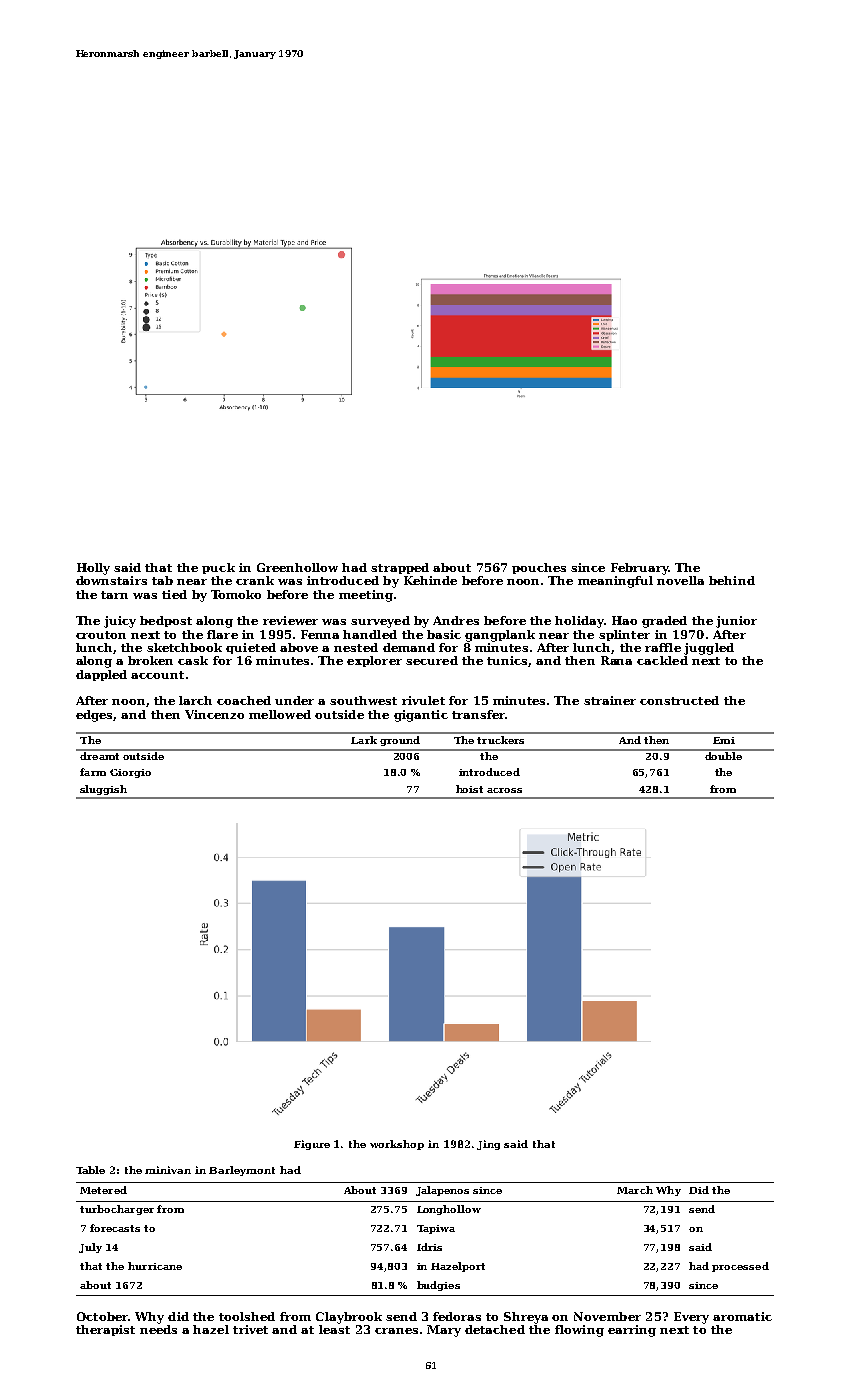 This screenshot has width=849, height=1400. Describe the element at coordinates (349, 1318) in the screenshot. I see `Claybrook` at that location.
